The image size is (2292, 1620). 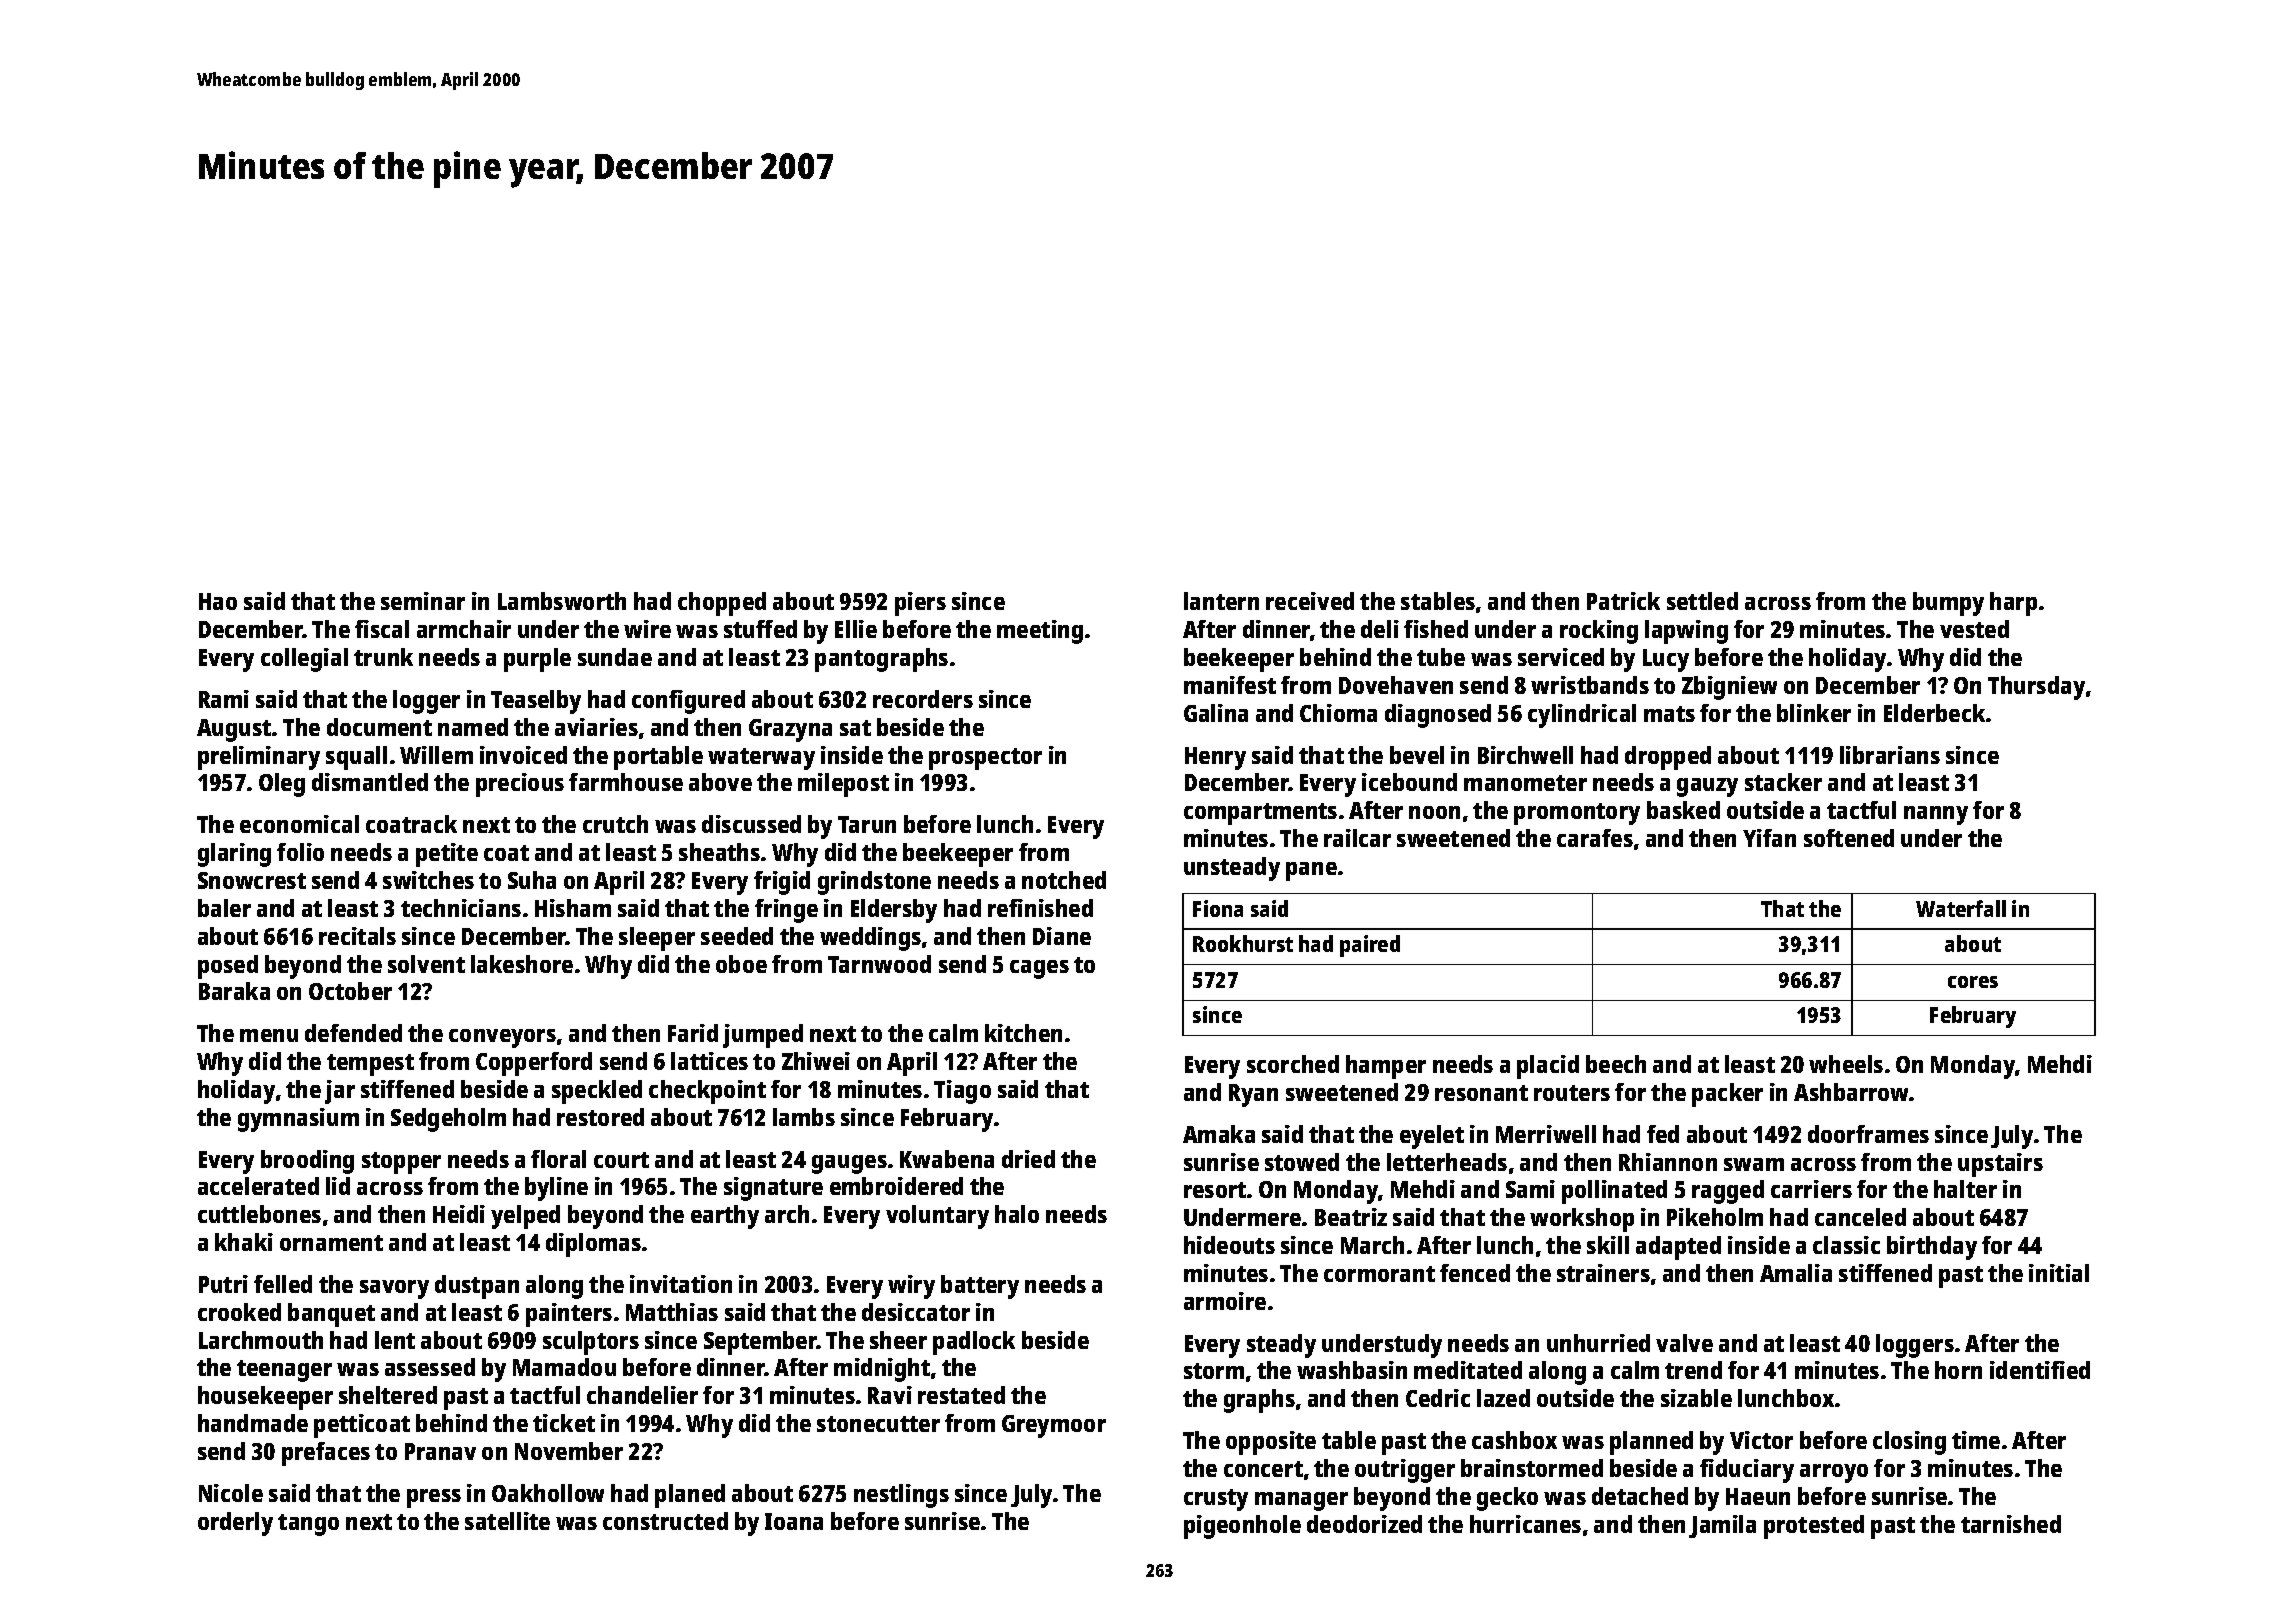 What do you see at coordinates (1722, 1526) in the document?
I see `Jamila` at bounding box center [1722, 1526].
